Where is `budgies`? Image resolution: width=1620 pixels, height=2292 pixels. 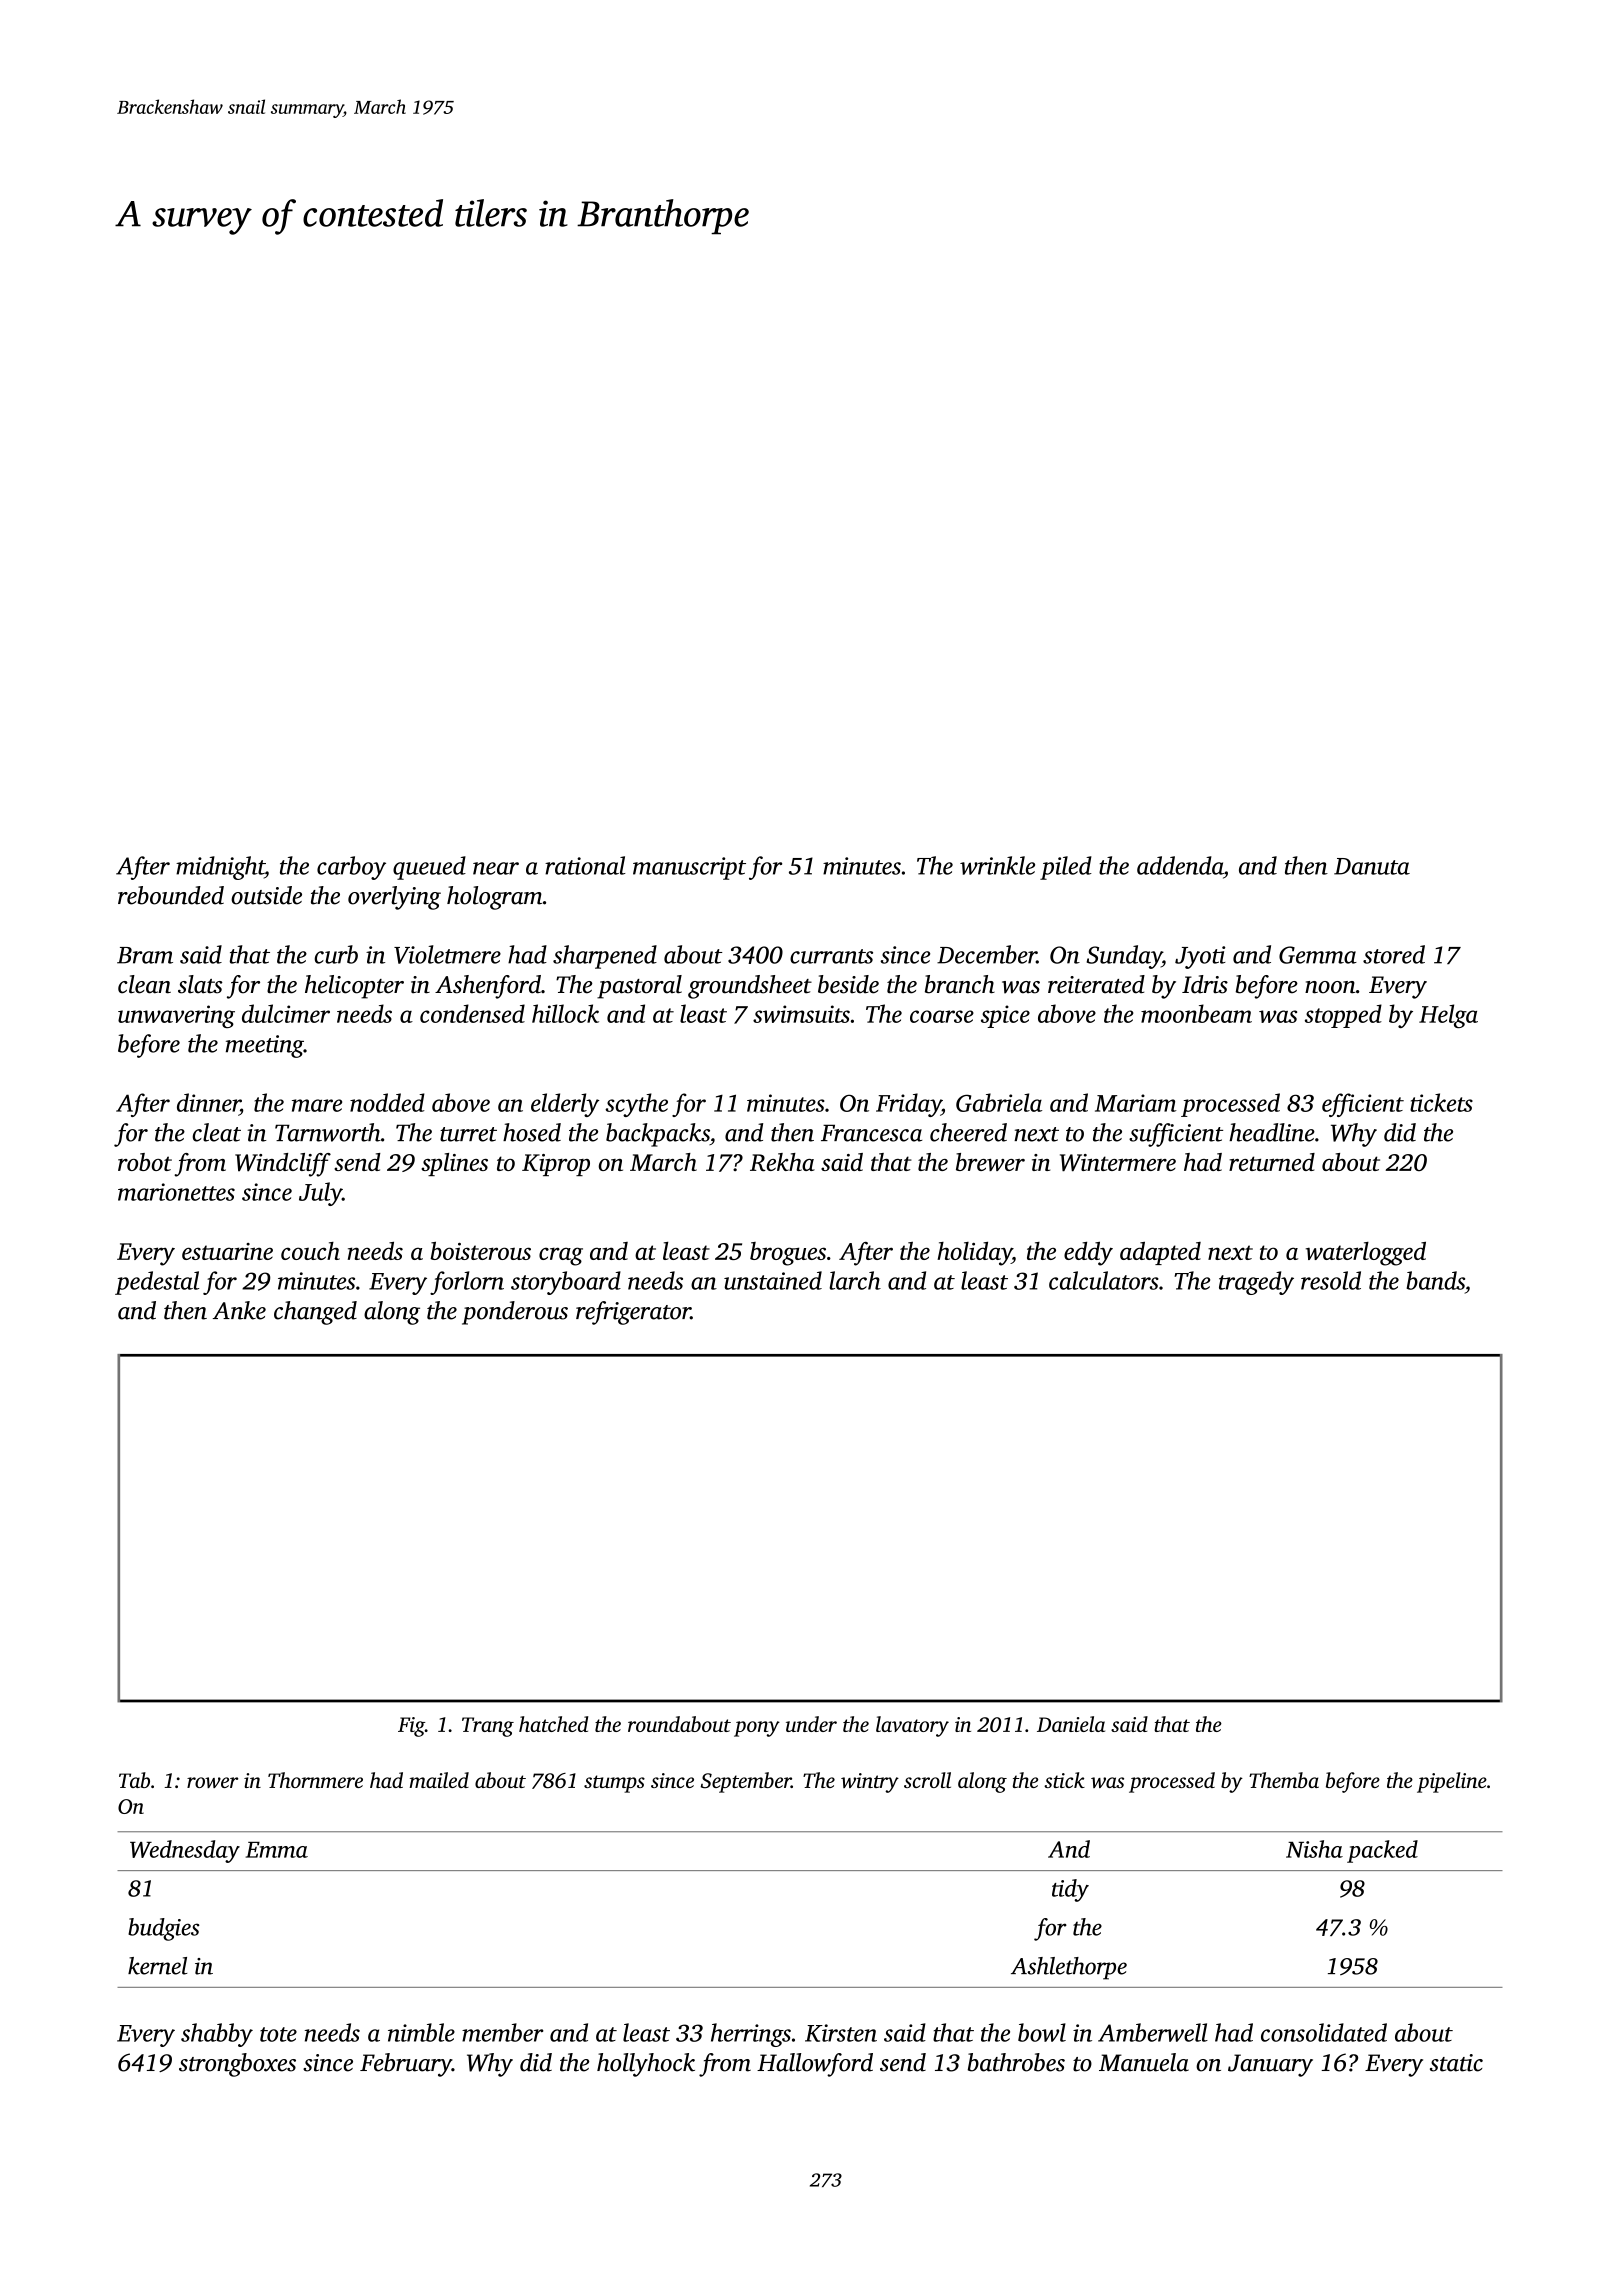 budgies is located at coordinates (163, 1929).
